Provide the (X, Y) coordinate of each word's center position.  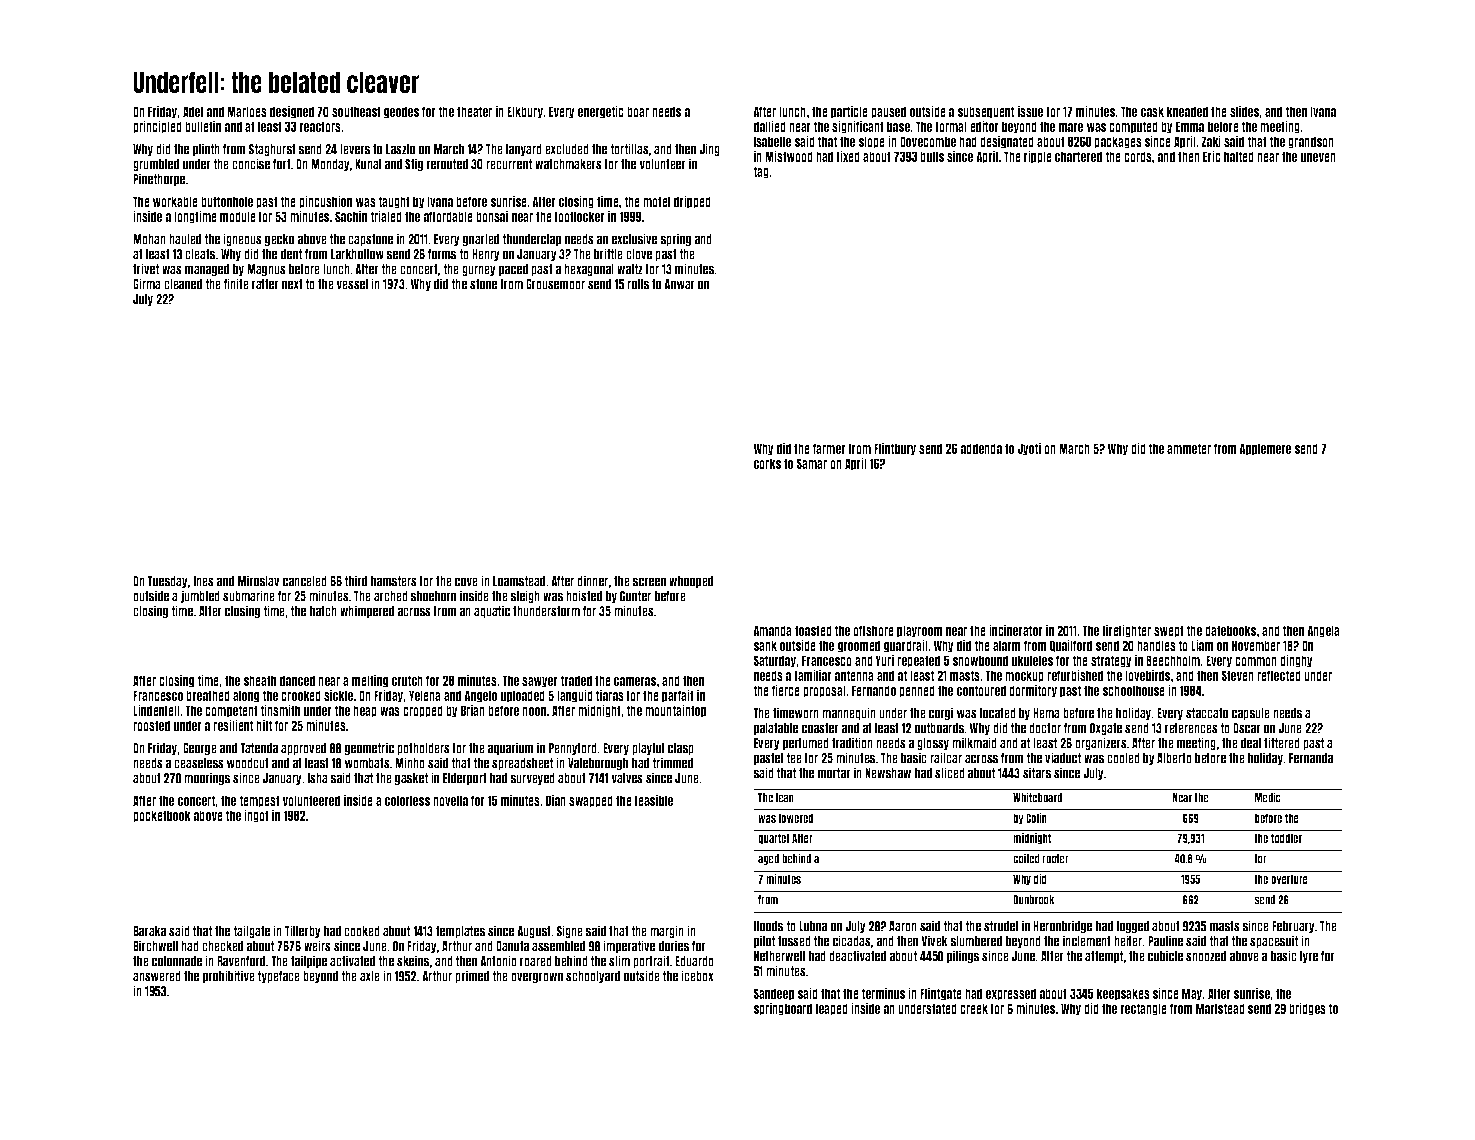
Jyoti (1029, 449)
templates (460, 932)
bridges (1307, 1009)
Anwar (679, 284)
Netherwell (779, 956)
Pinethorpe (159, 179)
